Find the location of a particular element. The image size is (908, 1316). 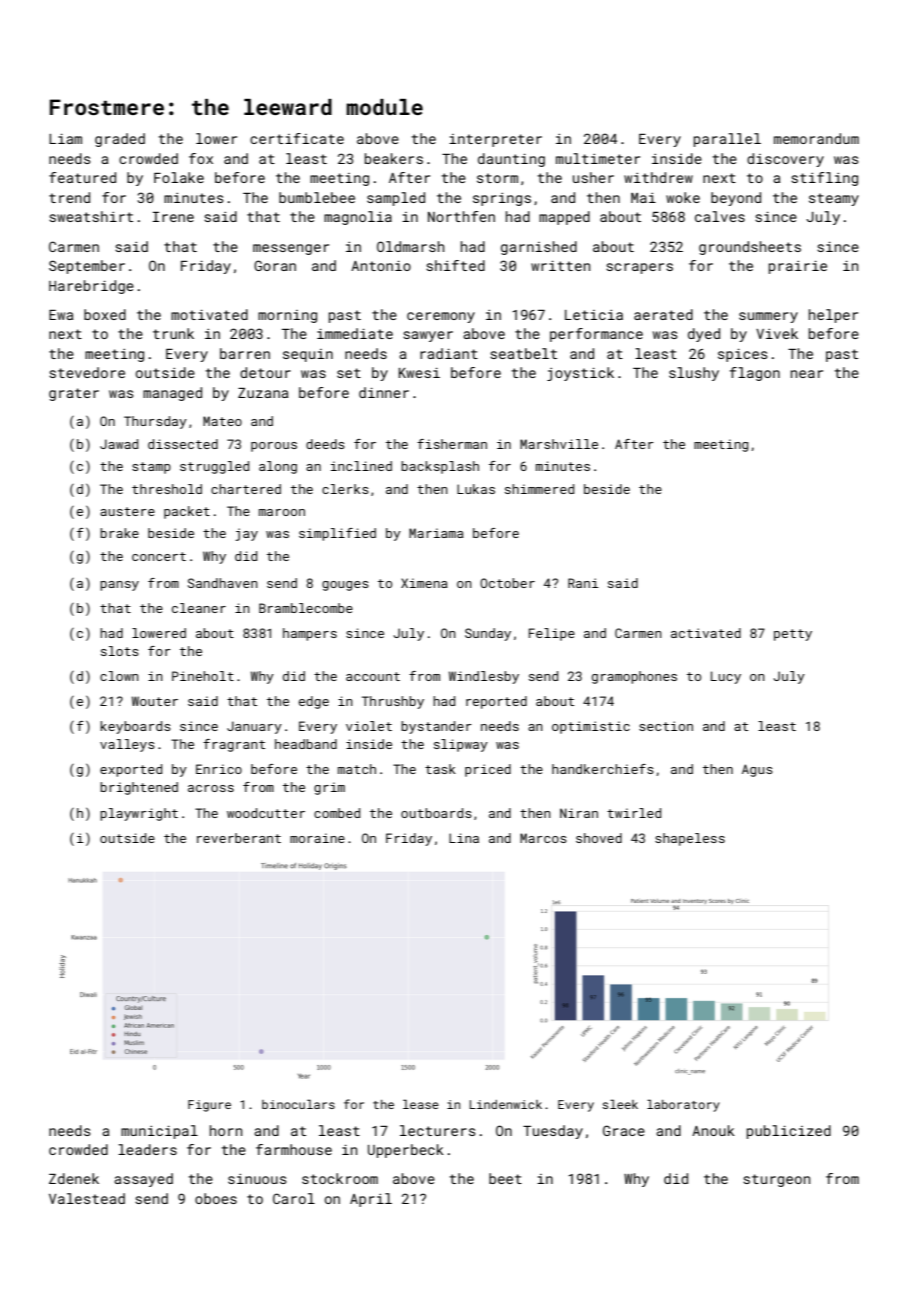

calves is located at coordinates (720, 216).
